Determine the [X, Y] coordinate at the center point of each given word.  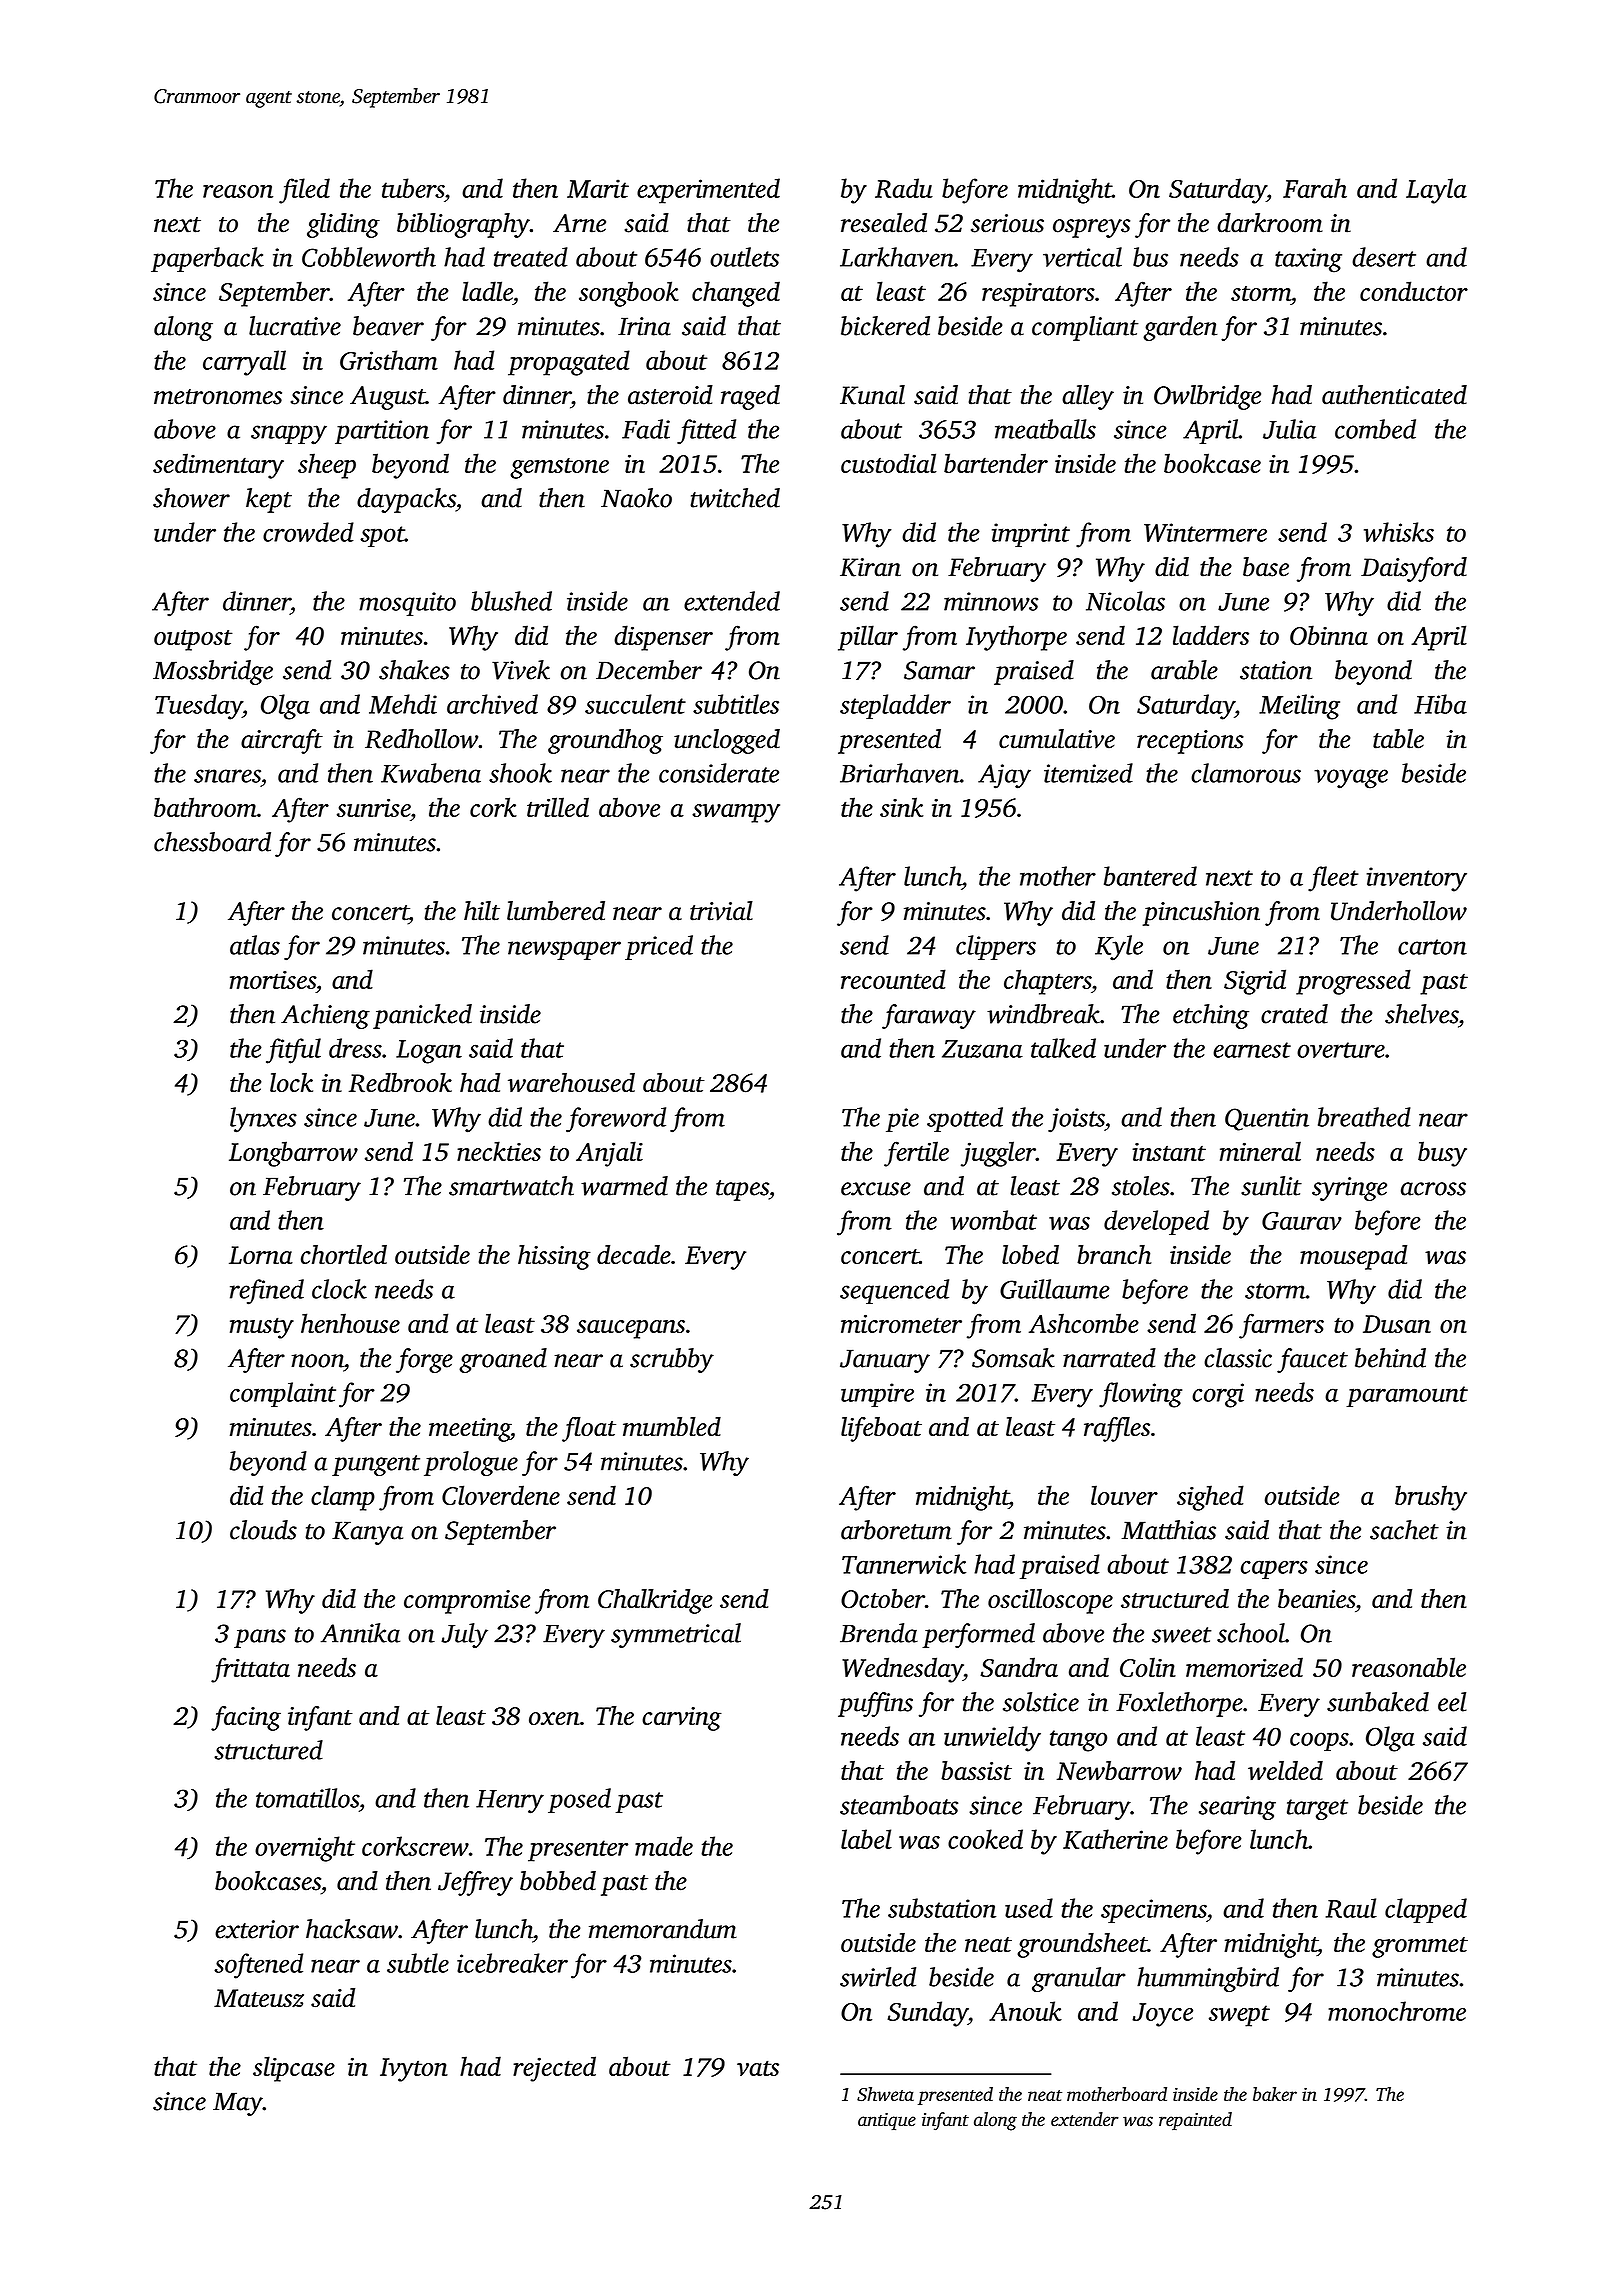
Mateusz [259, 1998]
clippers [996, 947]
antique [887, 2121]
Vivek [521, 670]
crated [1294, 1014]
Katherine [1115, 1839]
